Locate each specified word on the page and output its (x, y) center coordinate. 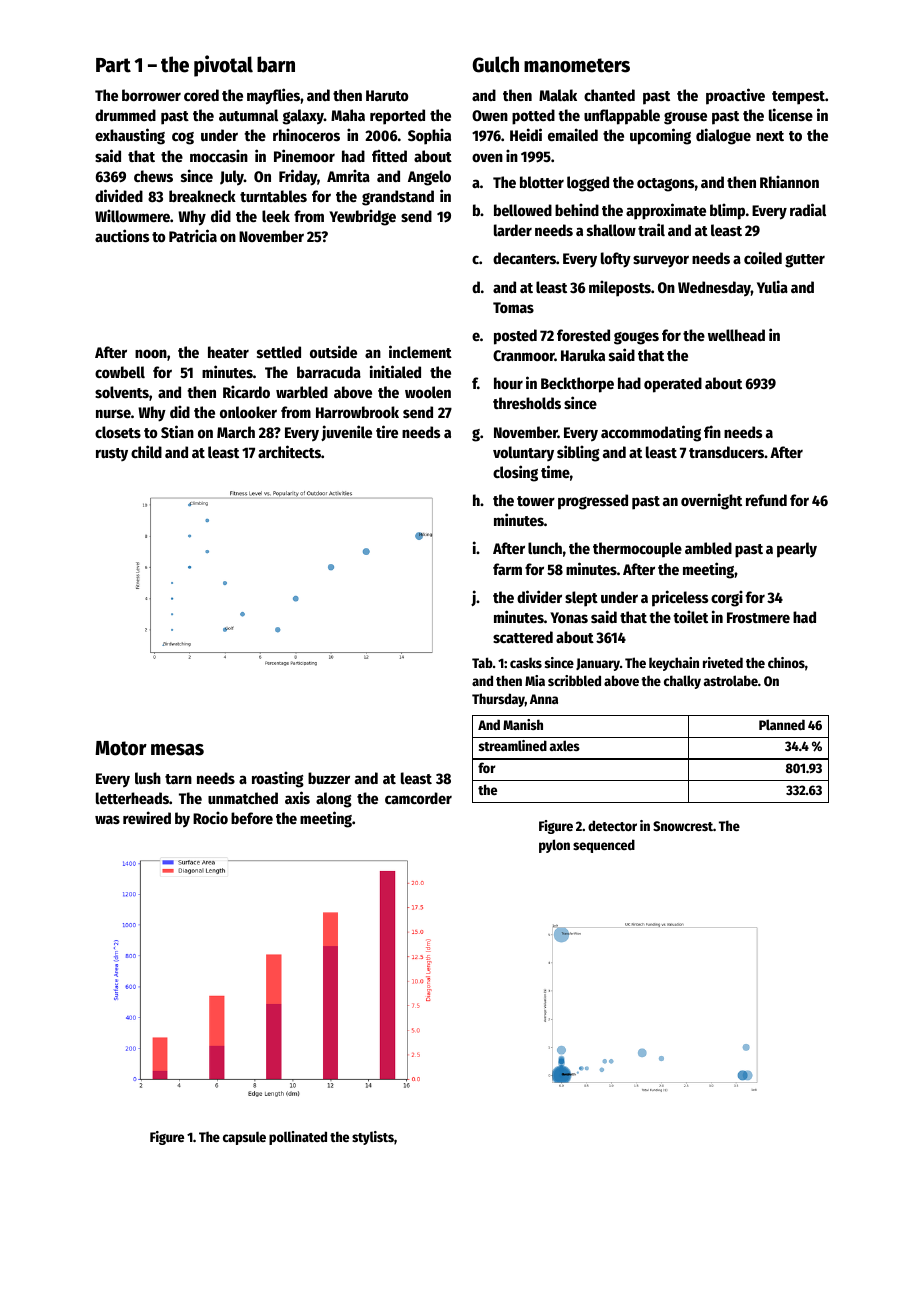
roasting (278, 779)
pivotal (223, 66)
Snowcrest (683, 826)
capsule (244, 1138)
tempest (798, 98)
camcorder (418, 798)
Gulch (496, 64)
